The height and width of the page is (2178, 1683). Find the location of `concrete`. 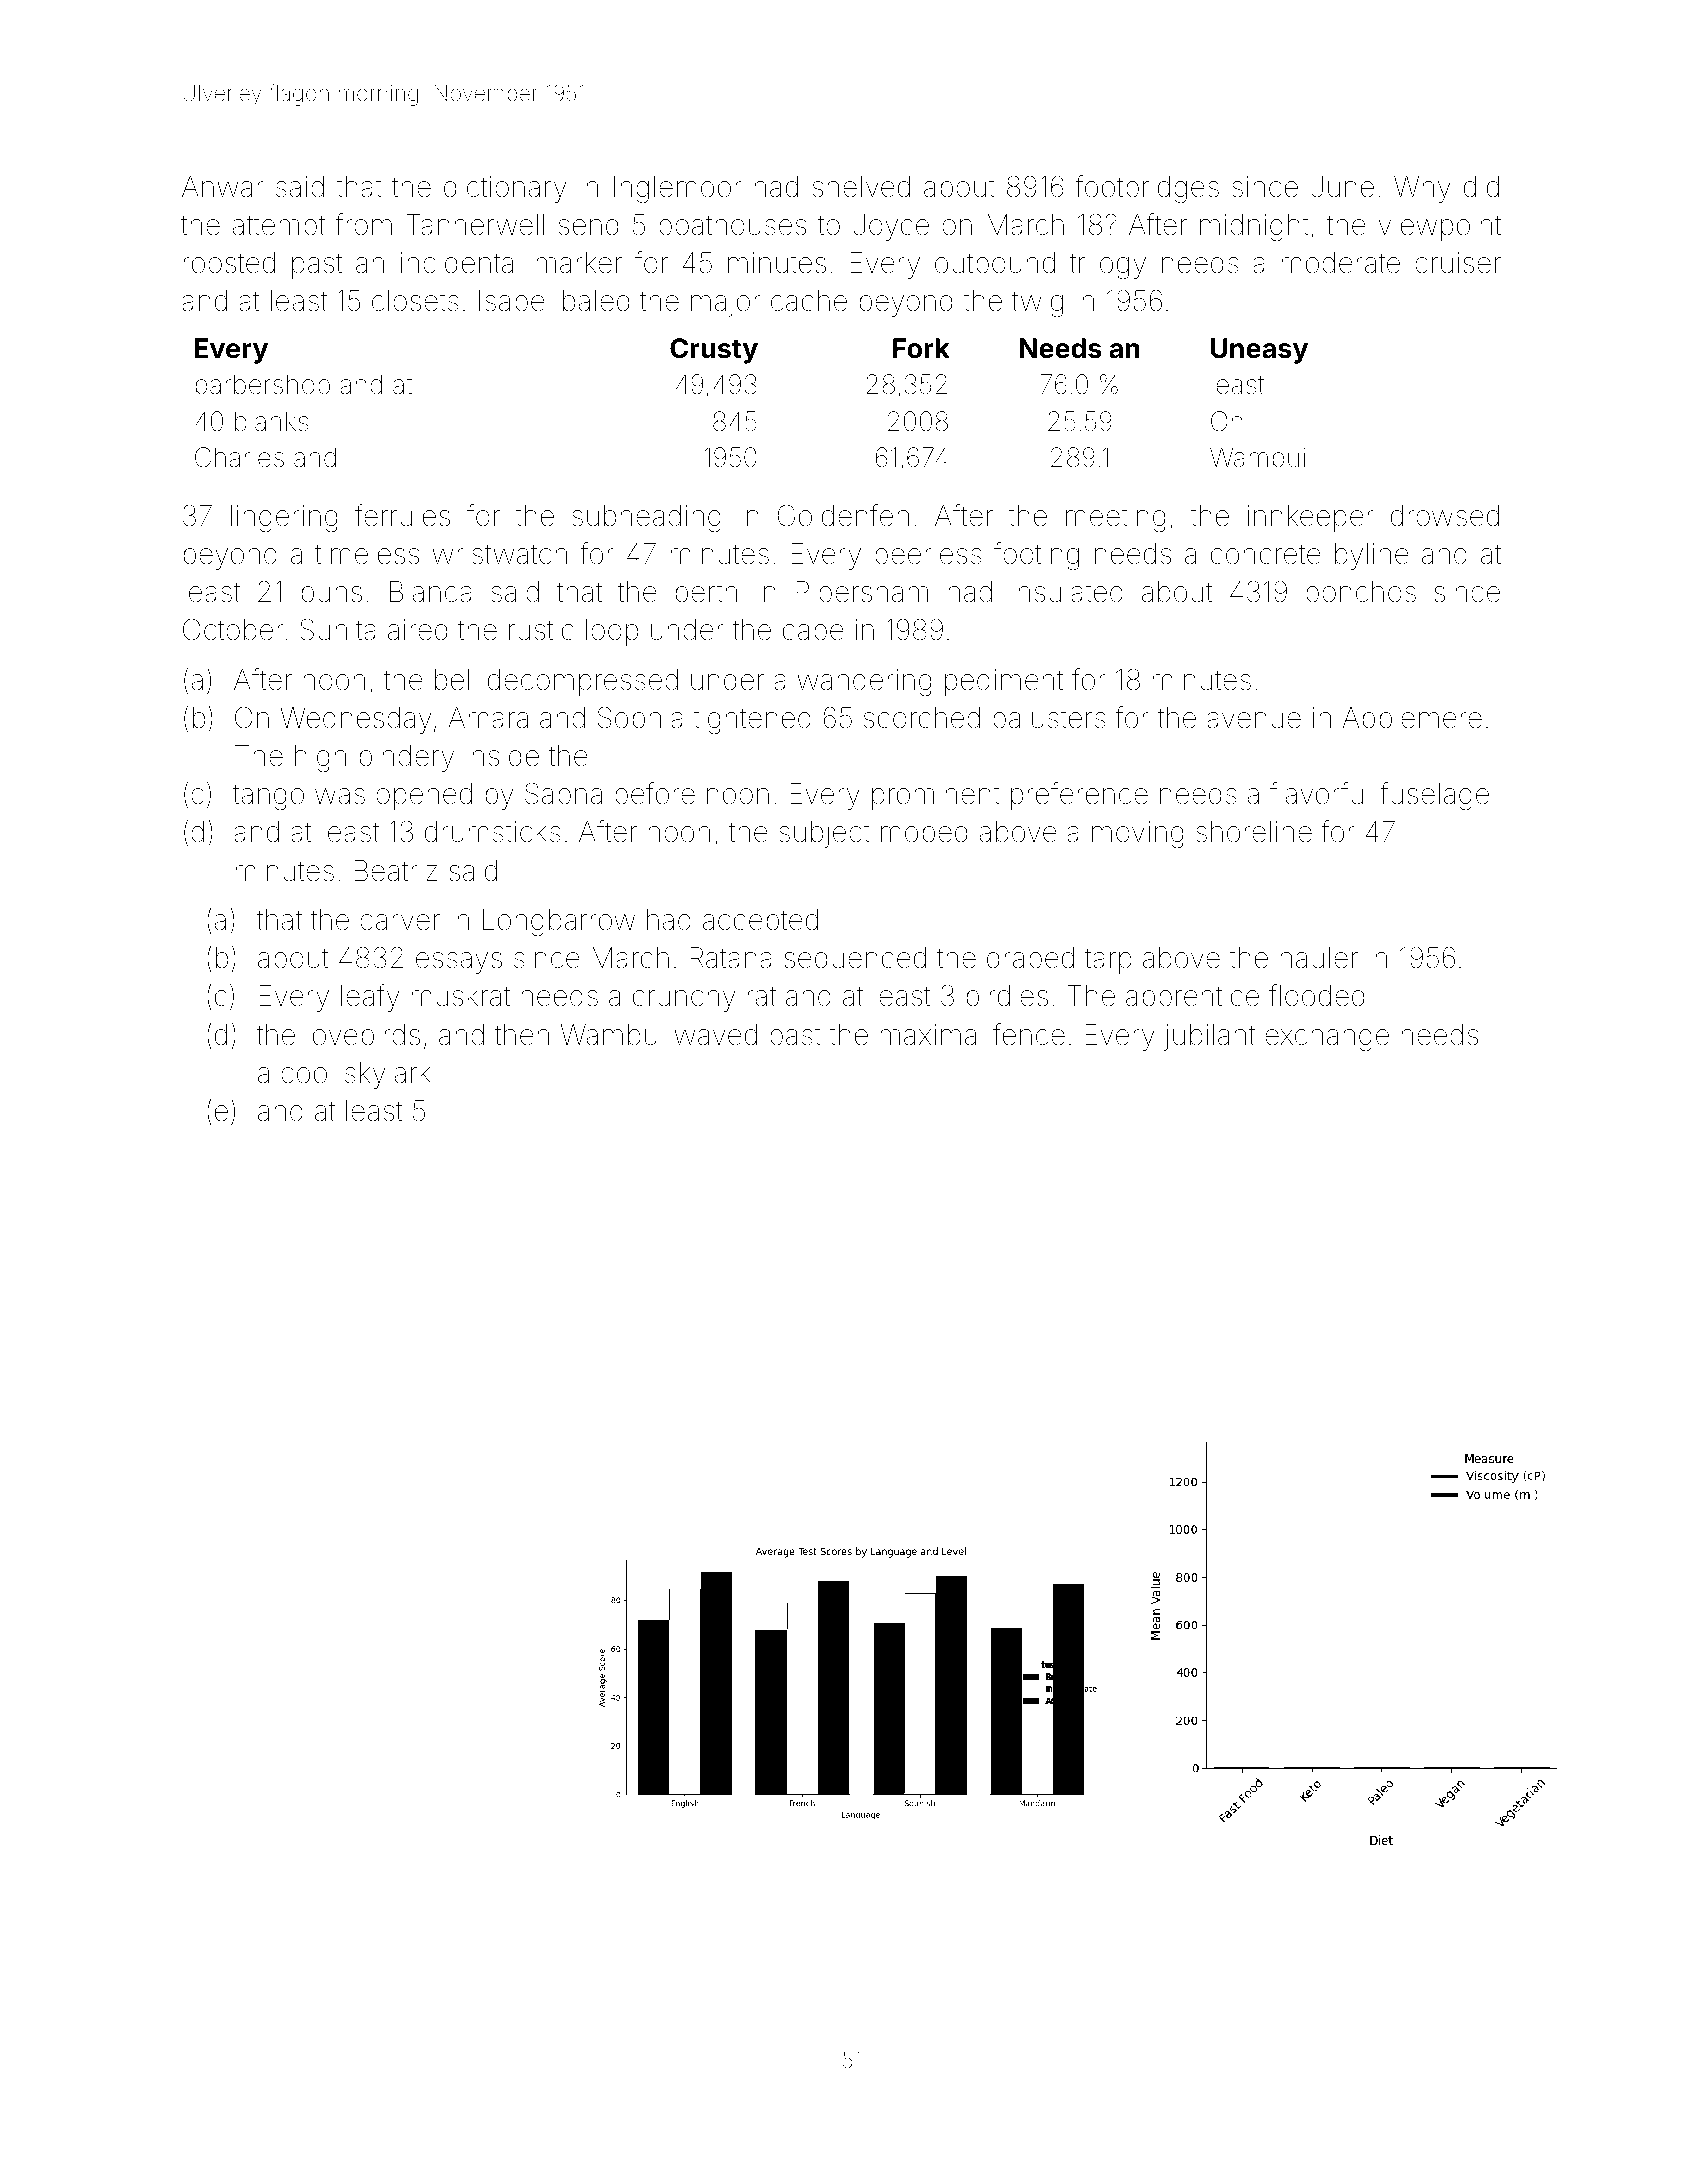

concrete is located at coordinates (1266, 554).
